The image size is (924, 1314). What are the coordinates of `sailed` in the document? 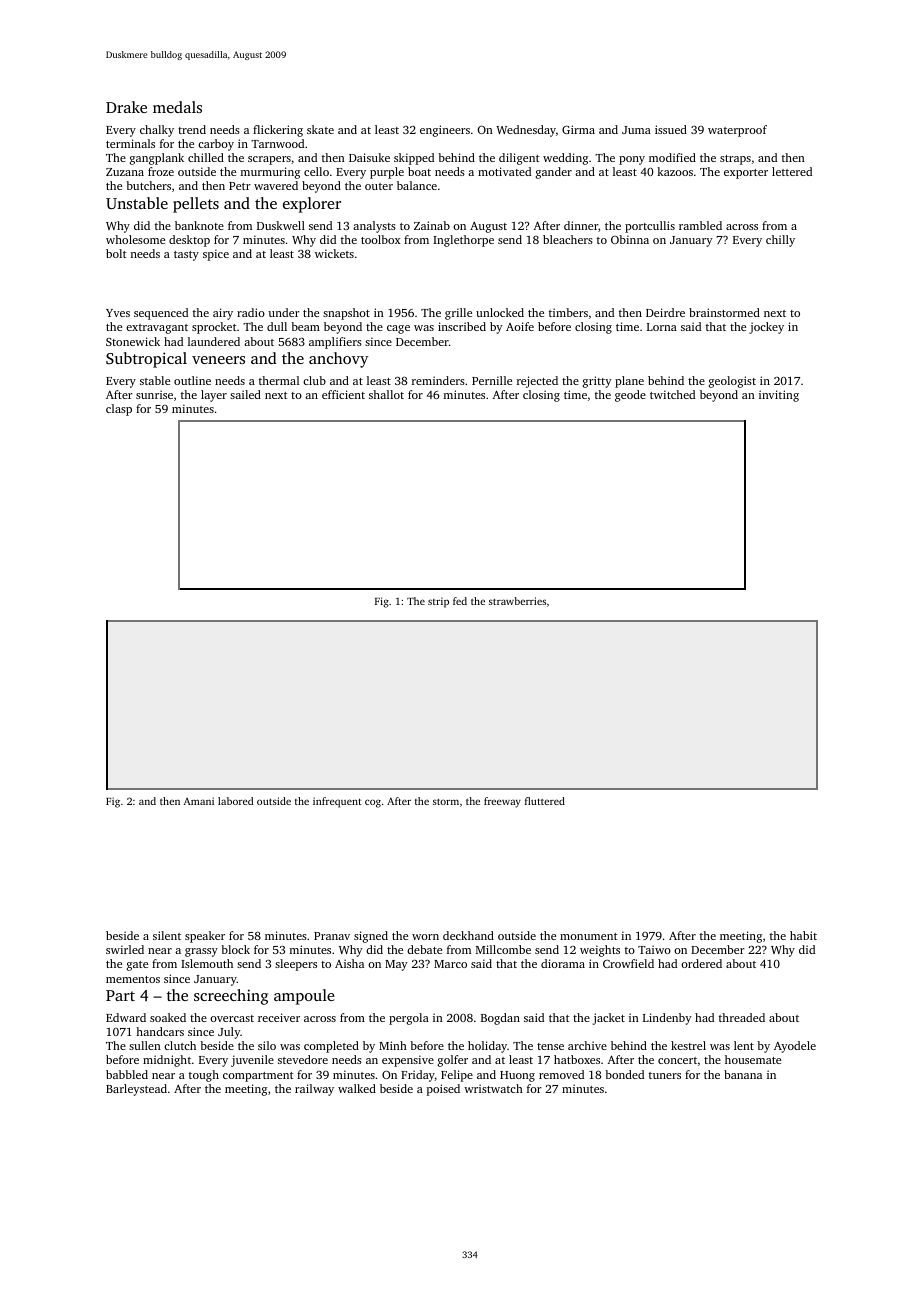 It's located at (245, 394).
